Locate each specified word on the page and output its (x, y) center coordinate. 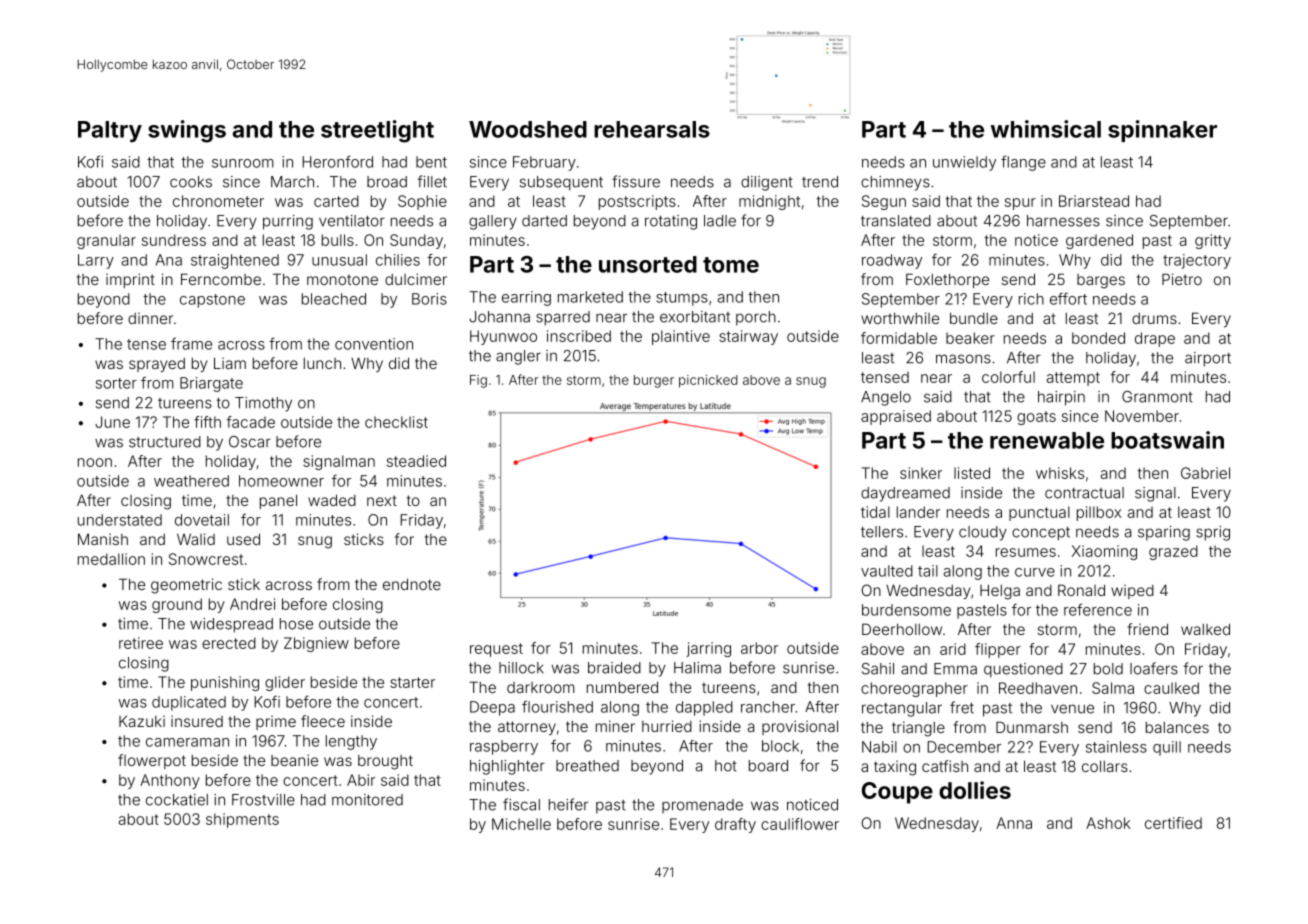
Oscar (250, 442)
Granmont (1157, 397)
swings (187, 131)
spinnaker (1162, 131)
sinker (921, 473)
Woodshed (528, 129)
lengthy (351, 742)
